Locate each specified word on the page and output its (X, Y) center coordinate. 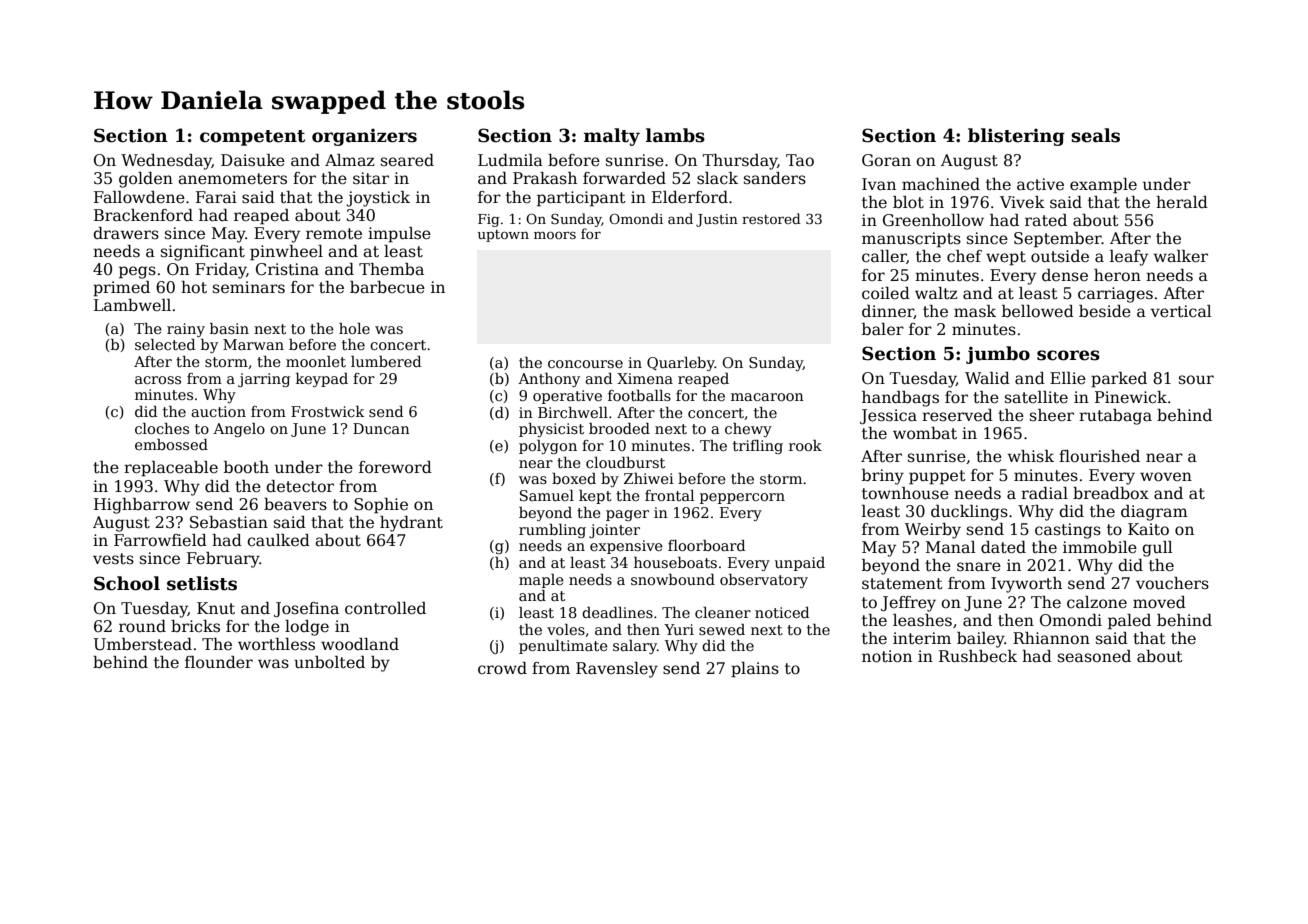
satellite (1036, 397)
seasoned (1094, 656)
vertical (1181, 311)
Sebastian (229, 522)
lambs (675, 135)
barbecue (387, 287)
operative (567, 397)
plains (755, 670)
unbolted (329, 662)
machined (941, 184)
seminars (249, 287)
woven (1166, 477)
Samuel (547, 495)
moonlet (316, 361)
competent (252, 138)
